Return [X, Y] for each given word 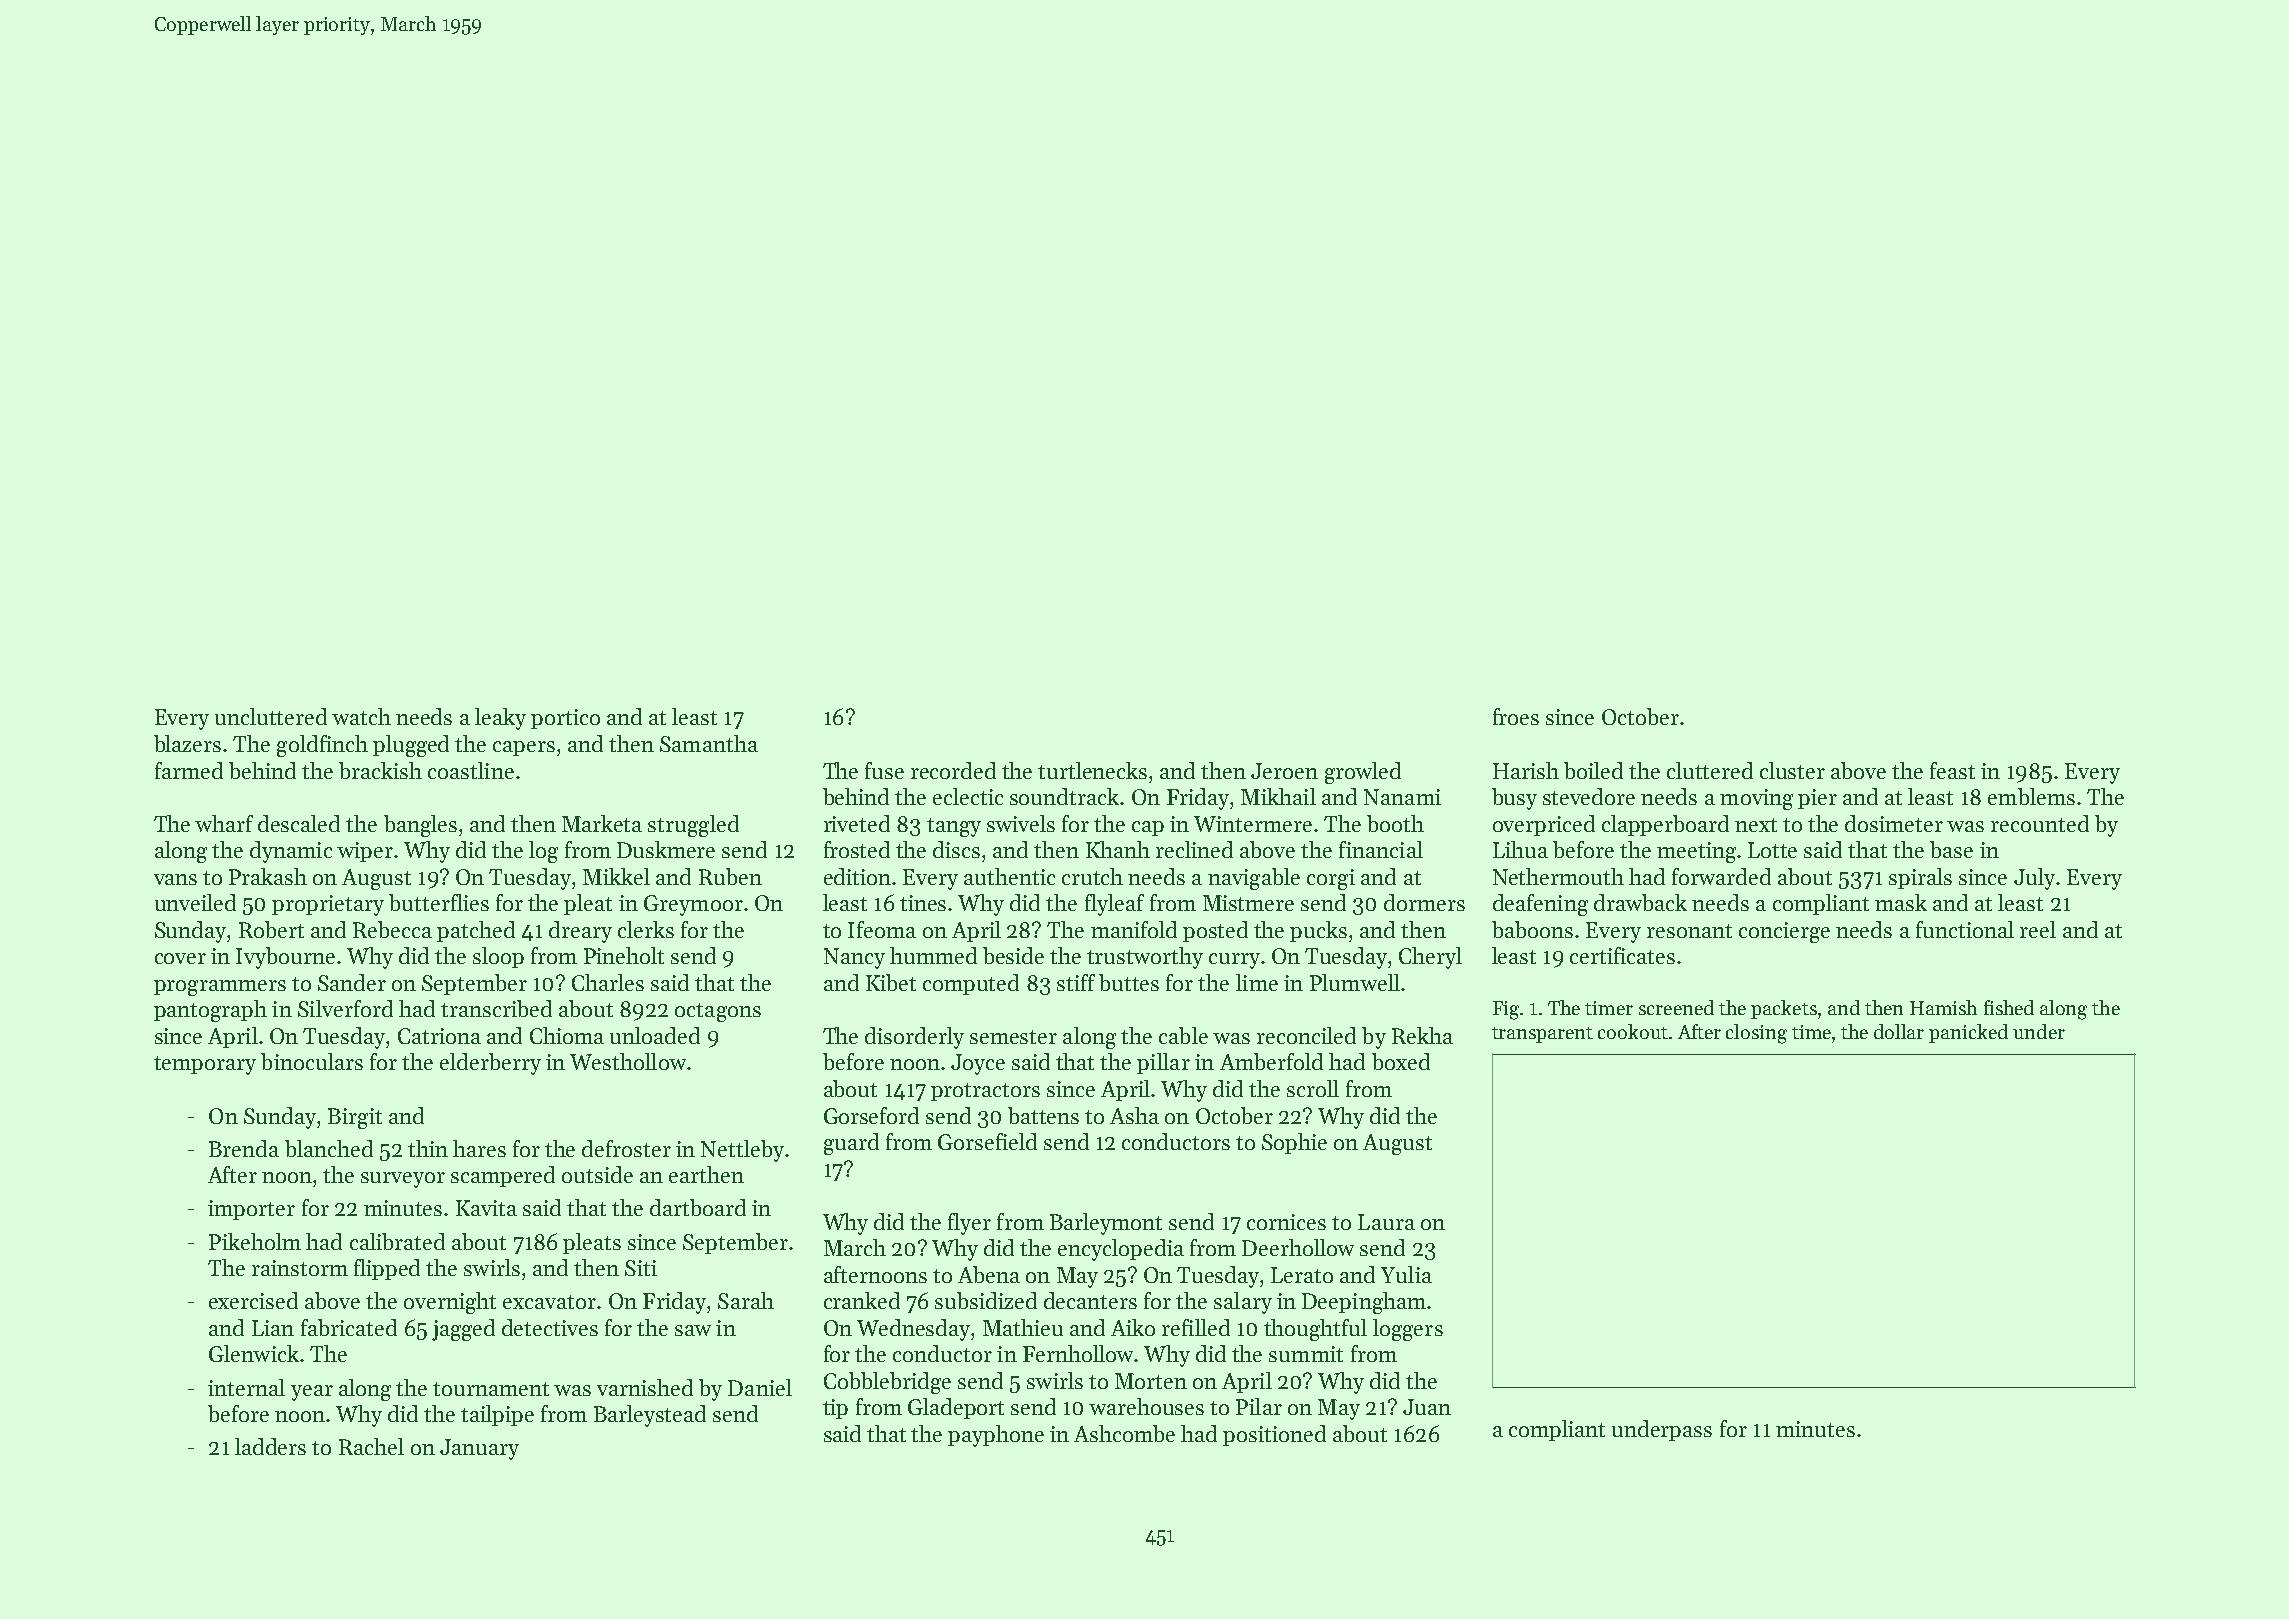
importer [251, 1210]
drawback [1640, 902]
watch [361, 716]
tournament [491, 1389]
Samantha [709, 743]
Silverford [345, 1008]
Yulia [1406, 1274]
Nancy [854, 958]
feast [1952, 770]
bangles [420, 826]
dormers [1424, 902]
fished [2009, 1007]
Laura [1386, 1222]
